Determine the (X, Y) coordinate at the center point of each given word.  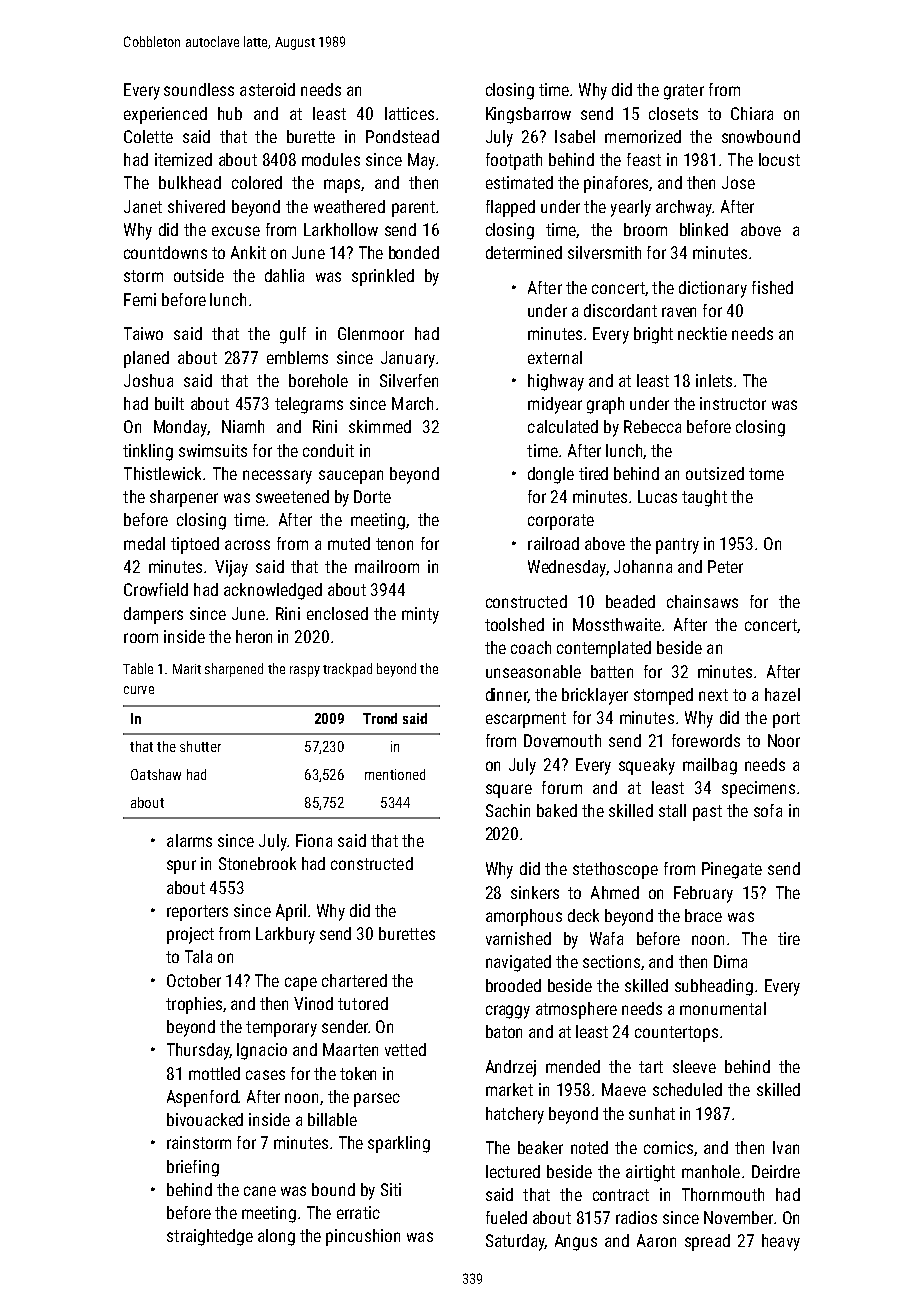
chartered (354, 980)
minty (420, 615)
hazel (782, 694)
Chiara (752, 113)
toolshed (514, 624)
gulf (293, 335)
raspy (305, 671)
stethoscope (615, 870)
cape (301, 984)
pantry (677, 546)
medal (144, 543)
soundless (199, 89)
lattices (409, 113)
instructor (733, 403)
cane (260, 1191)
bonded (414, 252)
